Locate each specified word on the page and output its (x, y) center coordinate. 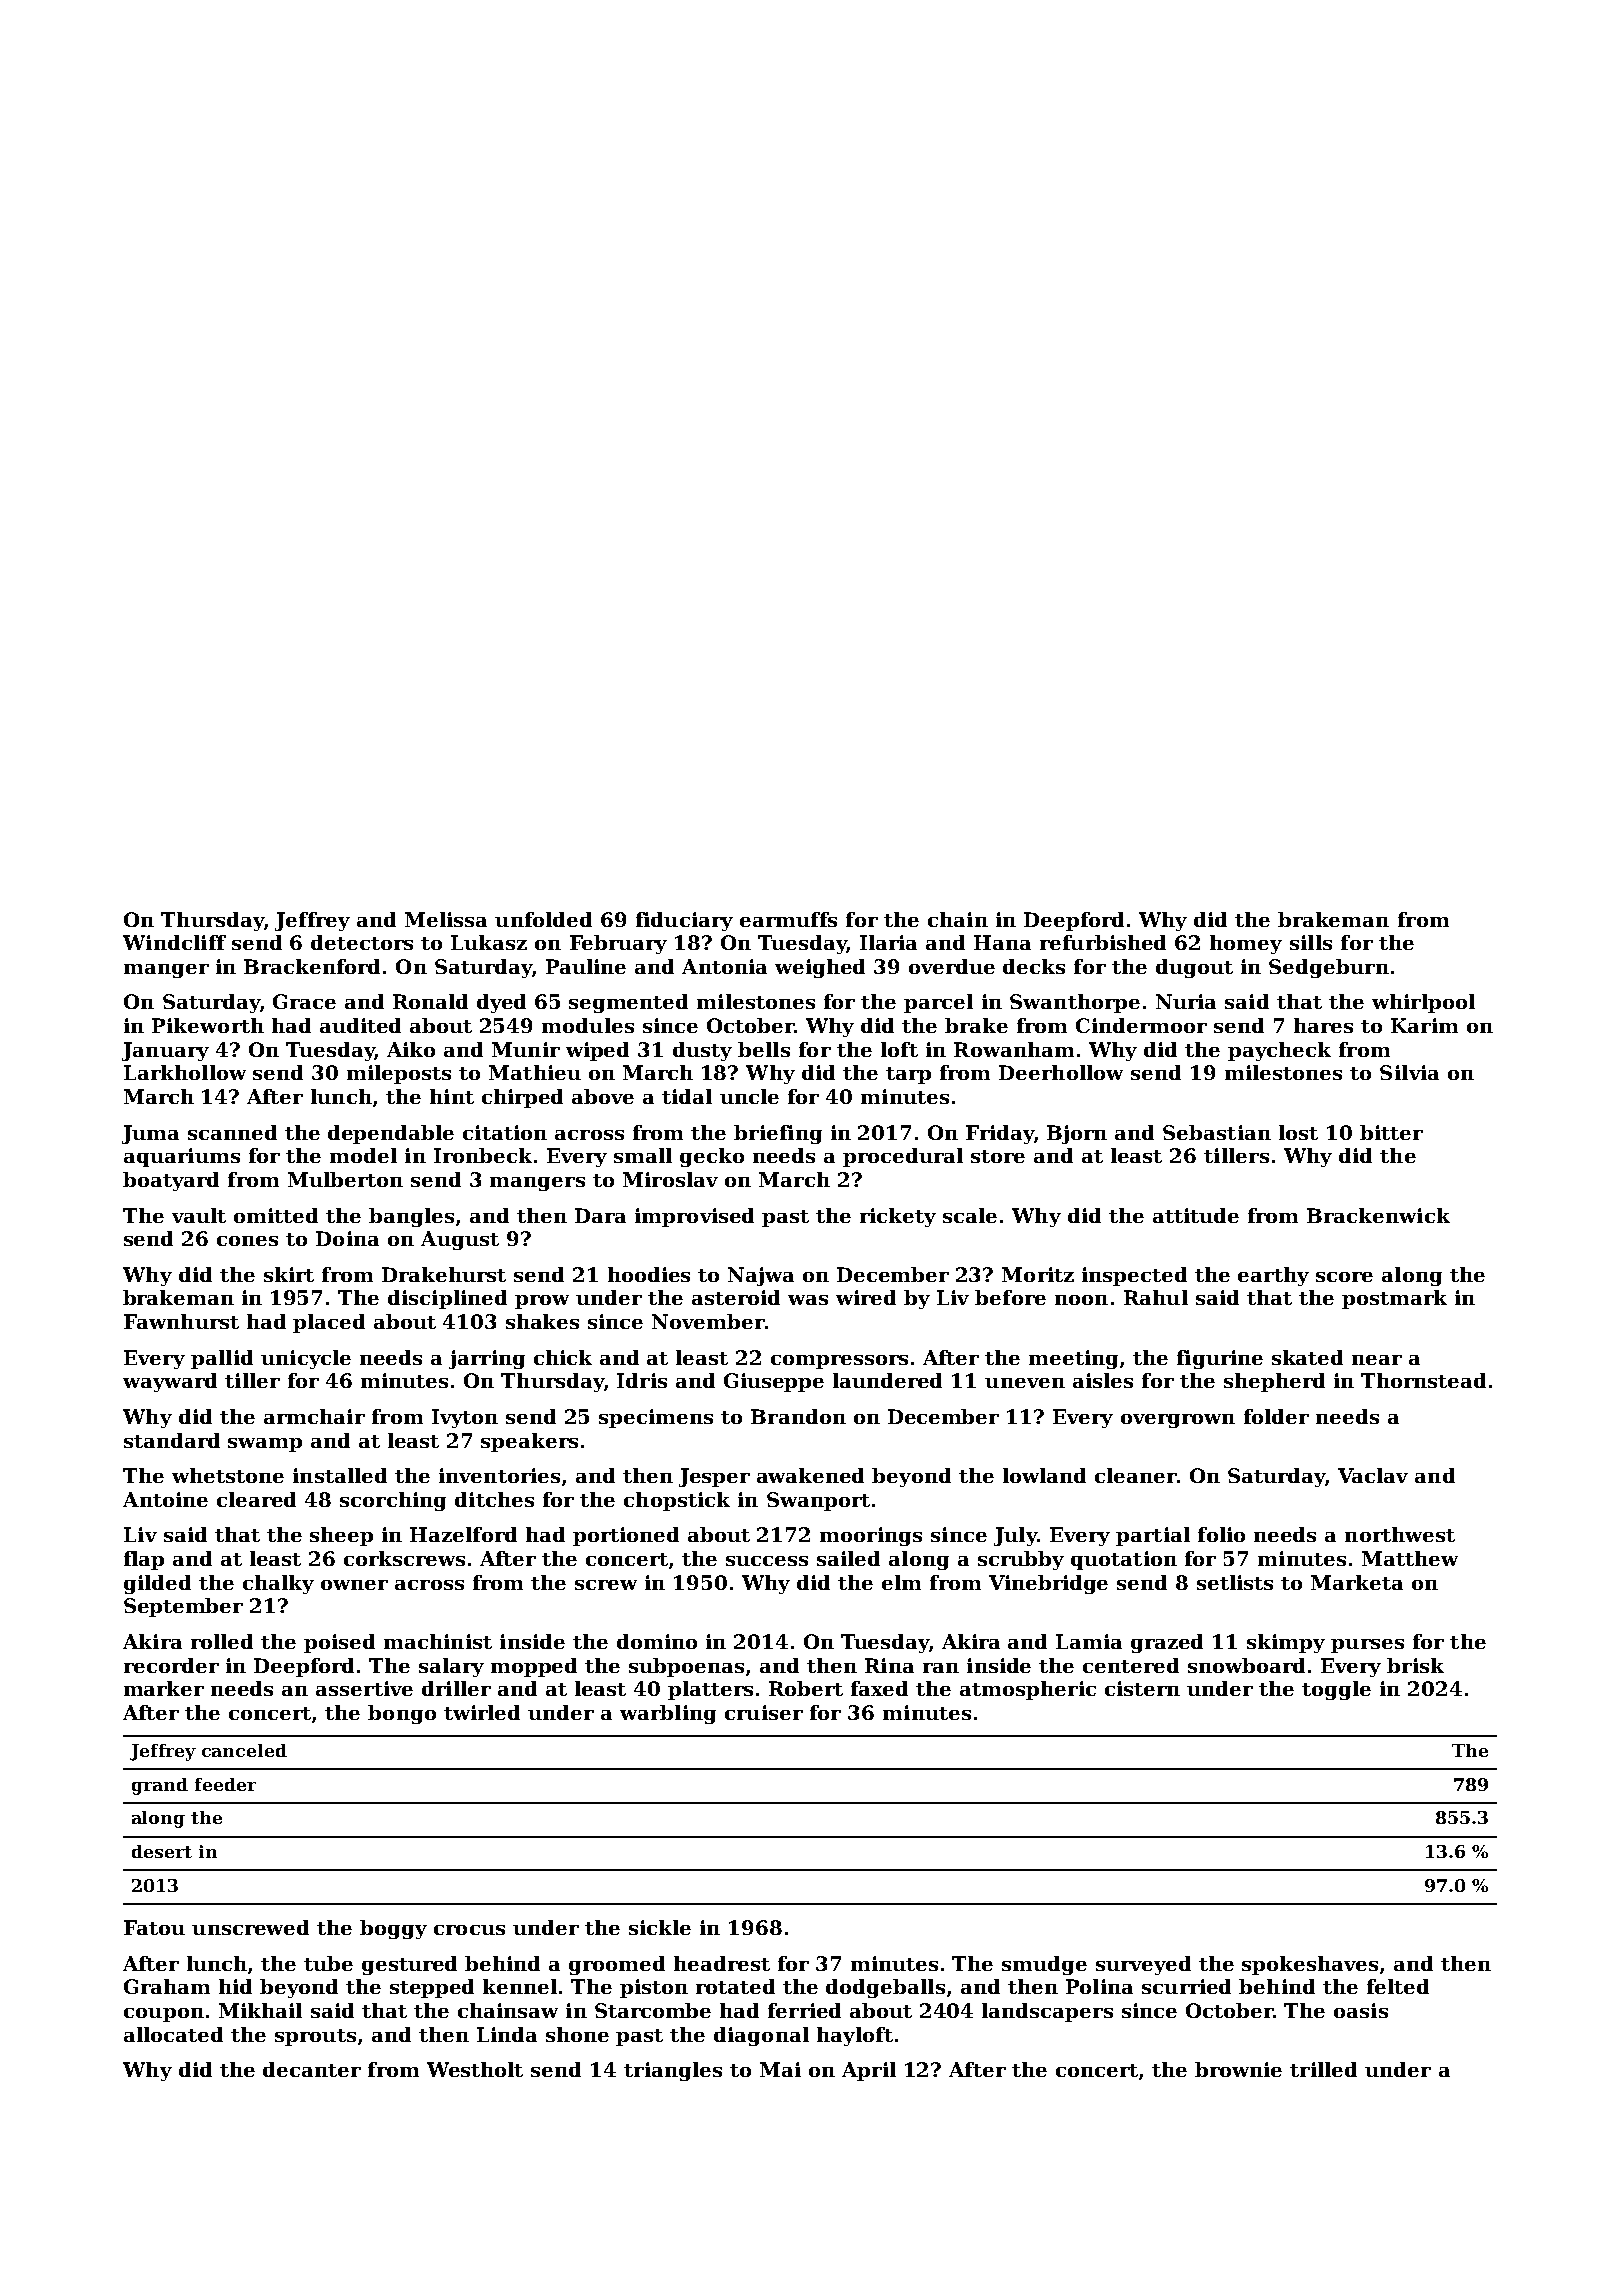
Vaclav (1373, 1475)
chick (563, 1357)
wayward (170, 1382)
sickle (660, 1927)
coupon (164, 2015)
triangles (673, 2071)
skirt (289, 1274)
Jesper (714, 1477)
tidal (687, 1096)
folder (1276, 1416)
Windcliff (174, 942)
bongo (402, 1714)
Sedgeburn (1329, 968)
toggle (1336, 1690)
